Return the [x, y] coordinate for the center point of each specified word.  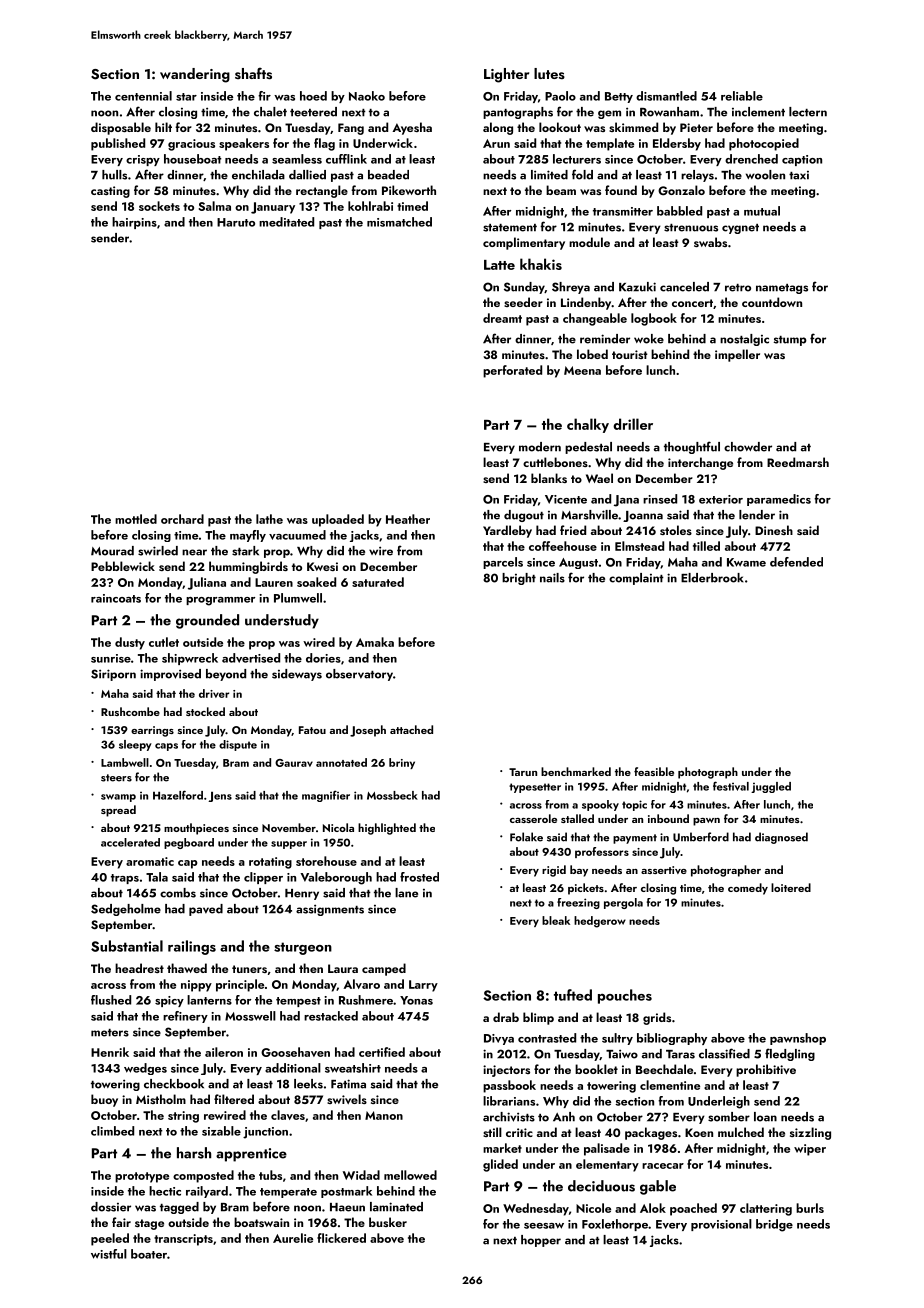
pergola [623, 903]
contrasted [547, 1038]
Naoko [367, 96]
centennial [143, 96]
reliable [742, 96]
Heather [408, 519]
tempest [298, 1002]
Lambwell [125, 762]
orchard [182, 519]
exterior [721, 499]
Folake [526, 837]
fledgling [790, 1054]
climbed [112, 1131]
